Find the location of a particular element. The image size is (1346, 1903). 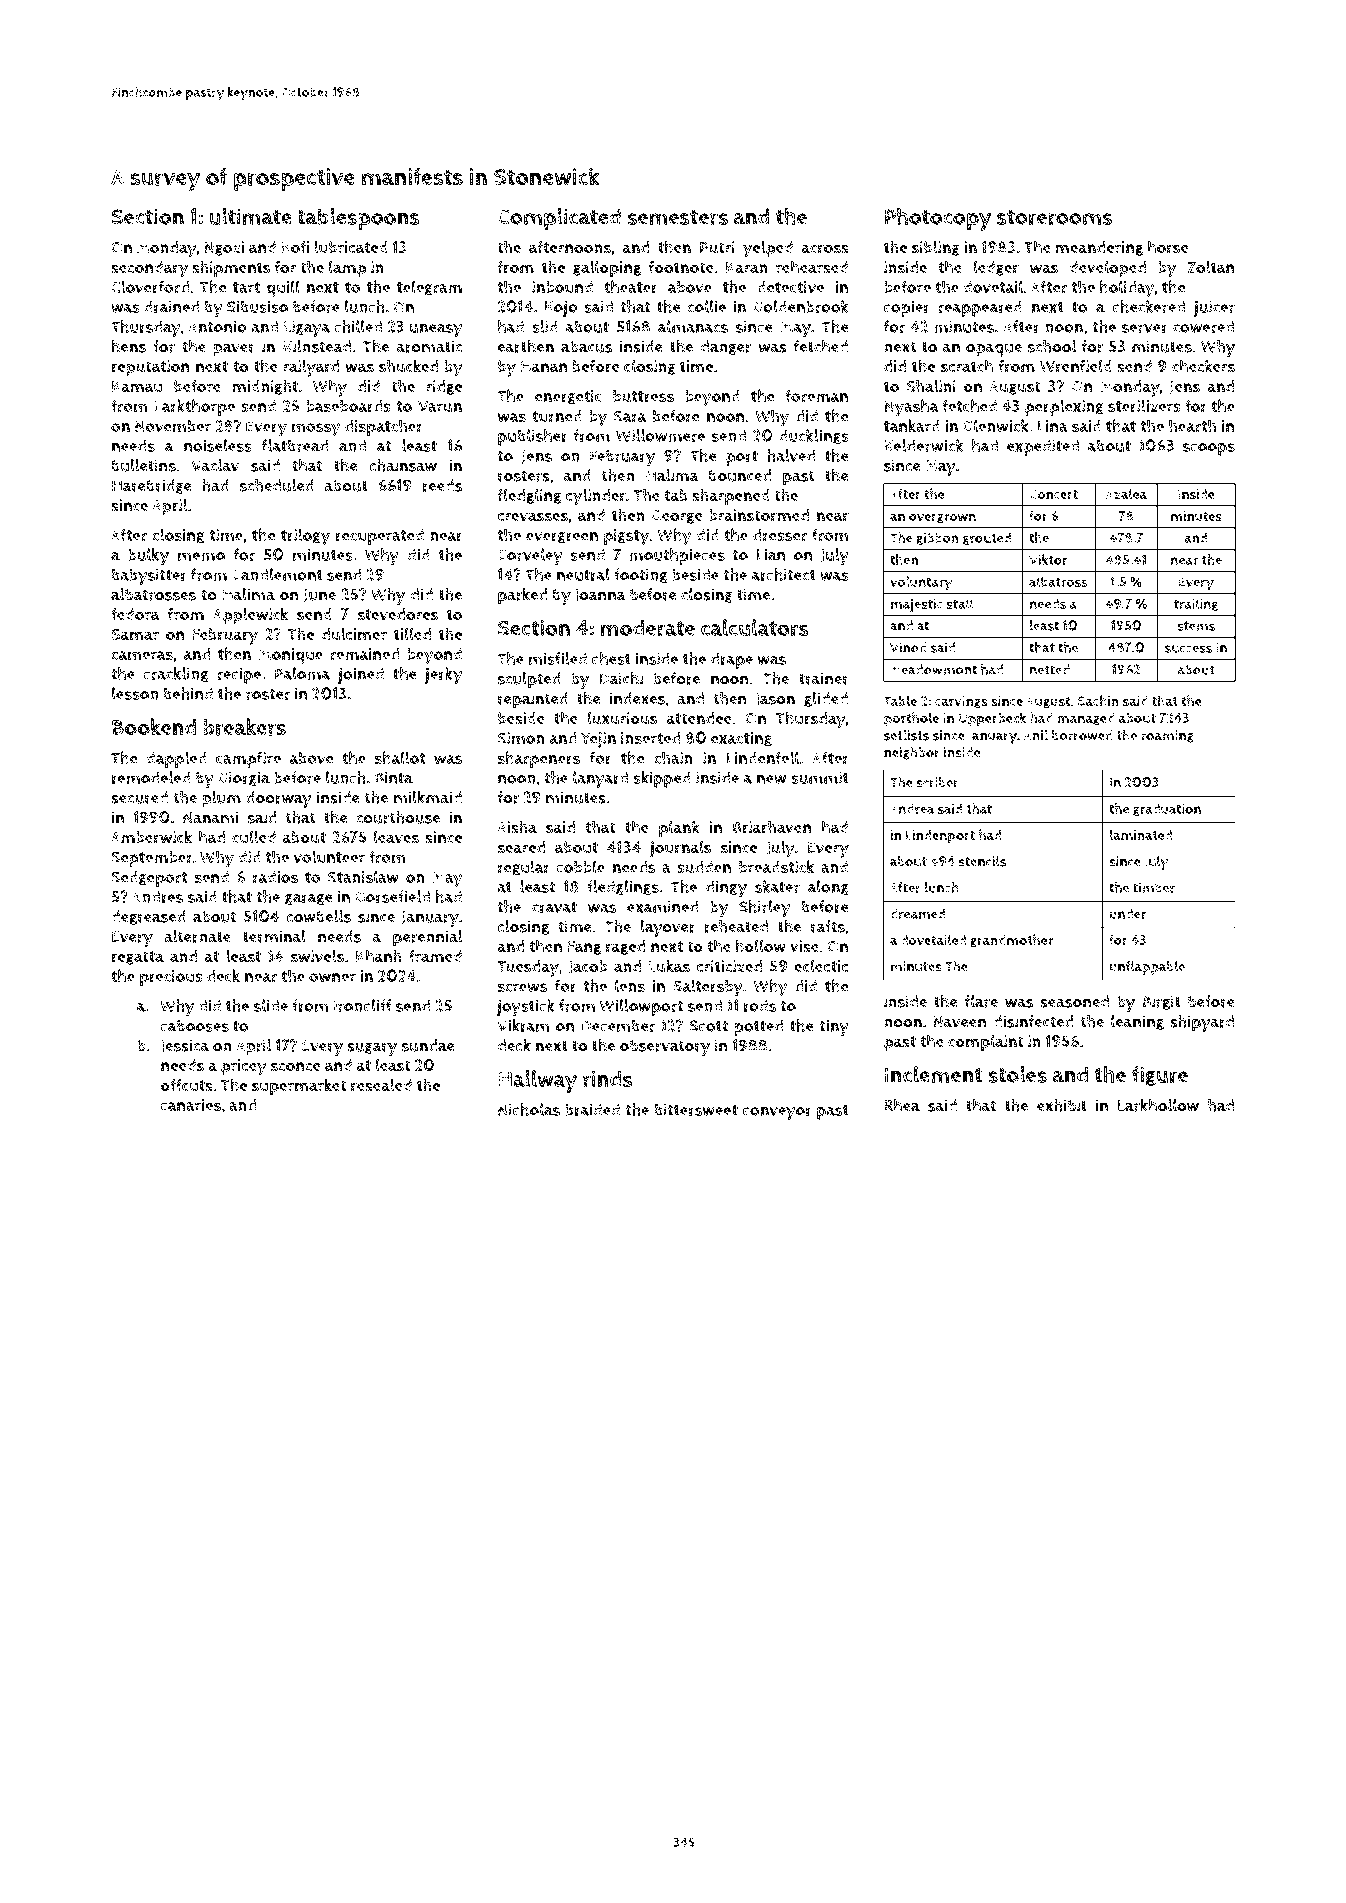

Binta is located at coordinates (394, 778).
